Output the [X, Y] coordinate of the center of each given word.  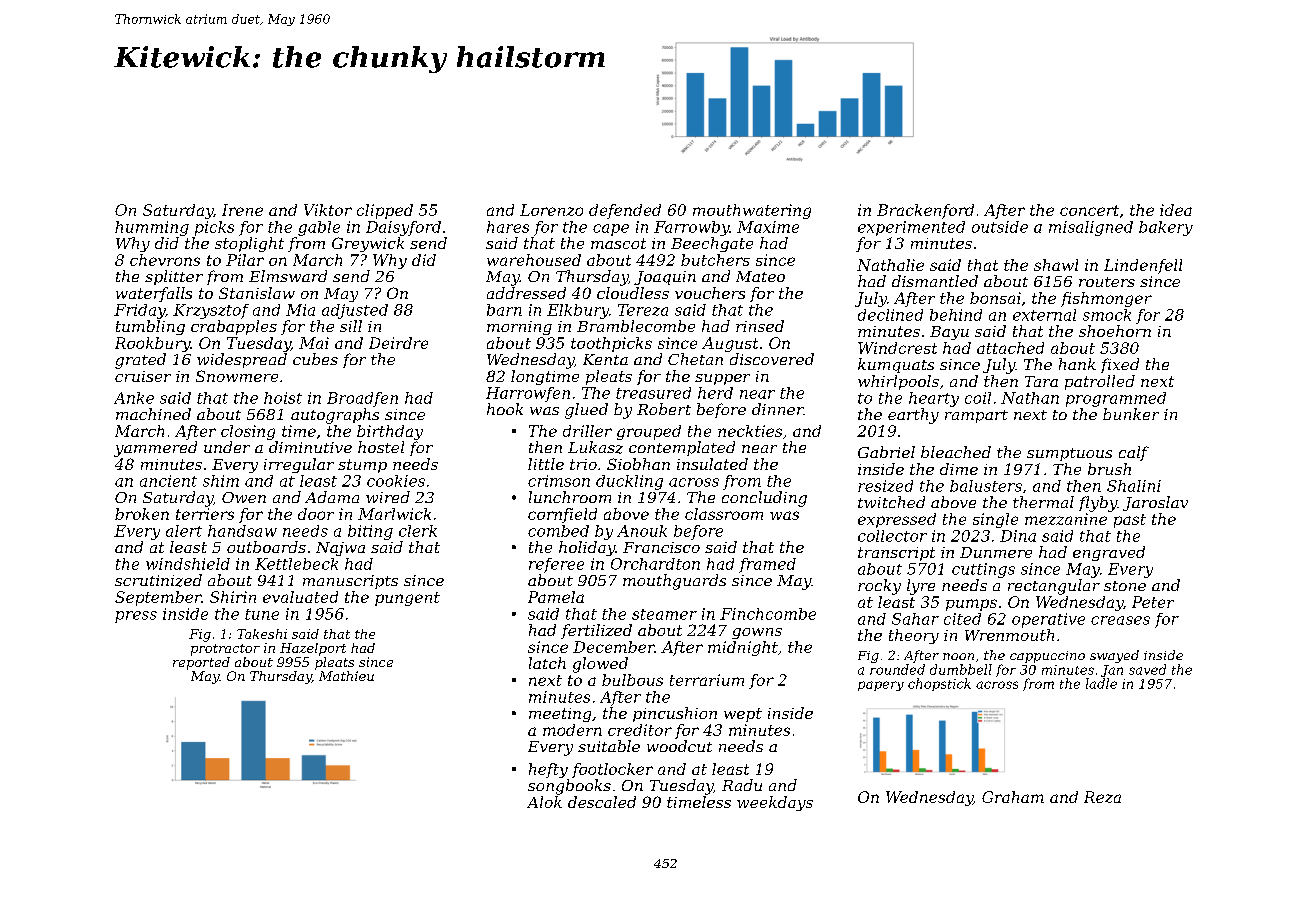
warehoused [534, 260]
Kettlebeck [296, 564]
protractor [225, 650]
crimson [559, 481]
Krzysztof [211, 311]
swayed [1114, 656]
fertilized [596, 631]
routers [1107, 282]
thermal [1043, 502]
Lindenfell [1143, 266]
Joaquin [665, 278]
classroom [724, 514]
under [227, 447]
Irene [242, 210]
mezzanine [1066, 519]
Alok [544, 802]
